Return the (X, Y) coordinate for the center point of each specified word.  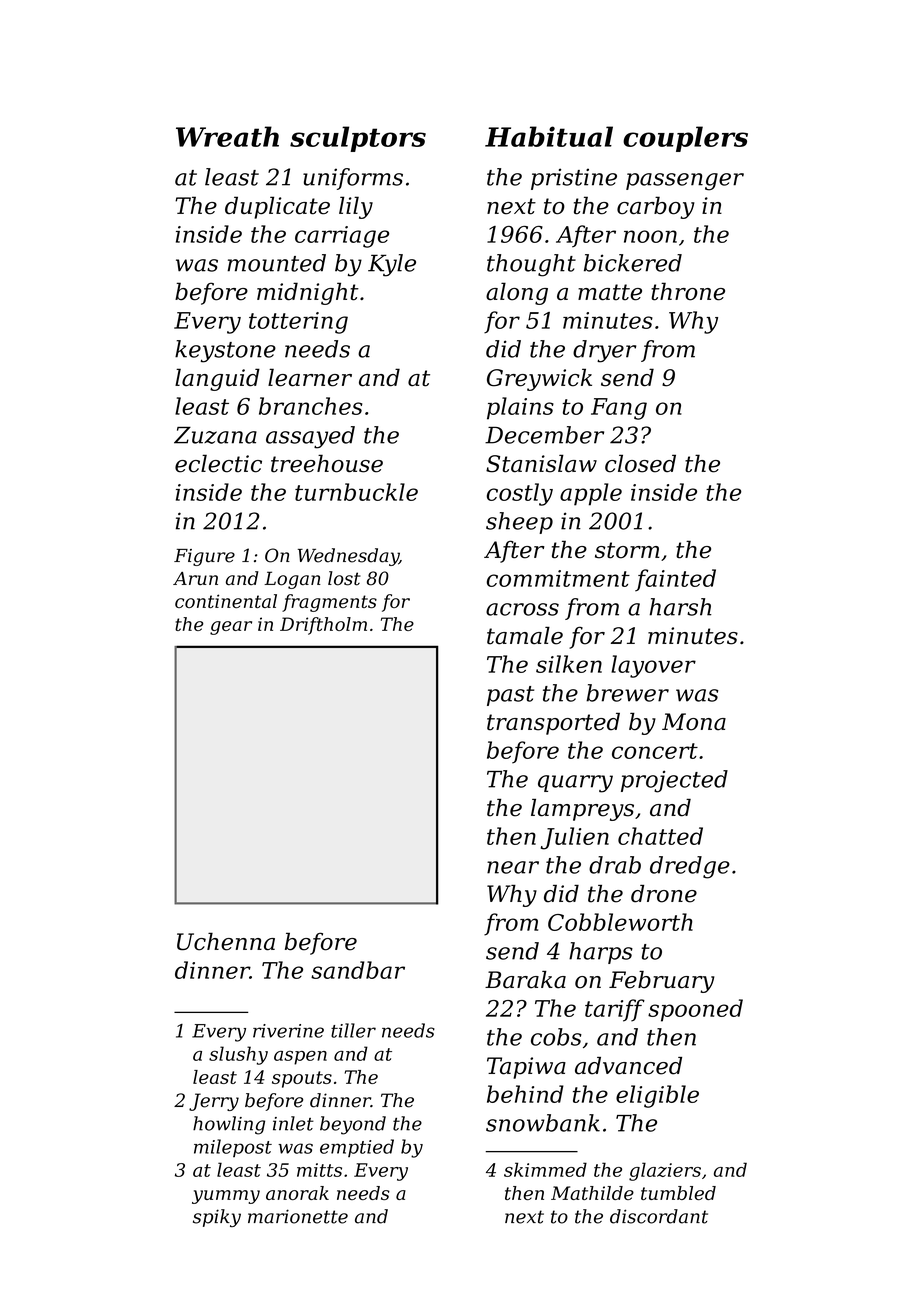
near (513, 867)
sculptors (358, 139)
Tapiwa (526, 1068)
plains (520, 408)
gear (231, 628)
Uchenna (226, 941)
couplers (685, 139)
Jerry (214, 1102)
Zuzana (215, 435)
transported (553, 724)
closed (640, 463)
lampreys (582, 810)
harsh (680, 607)
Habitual (549, 136)
